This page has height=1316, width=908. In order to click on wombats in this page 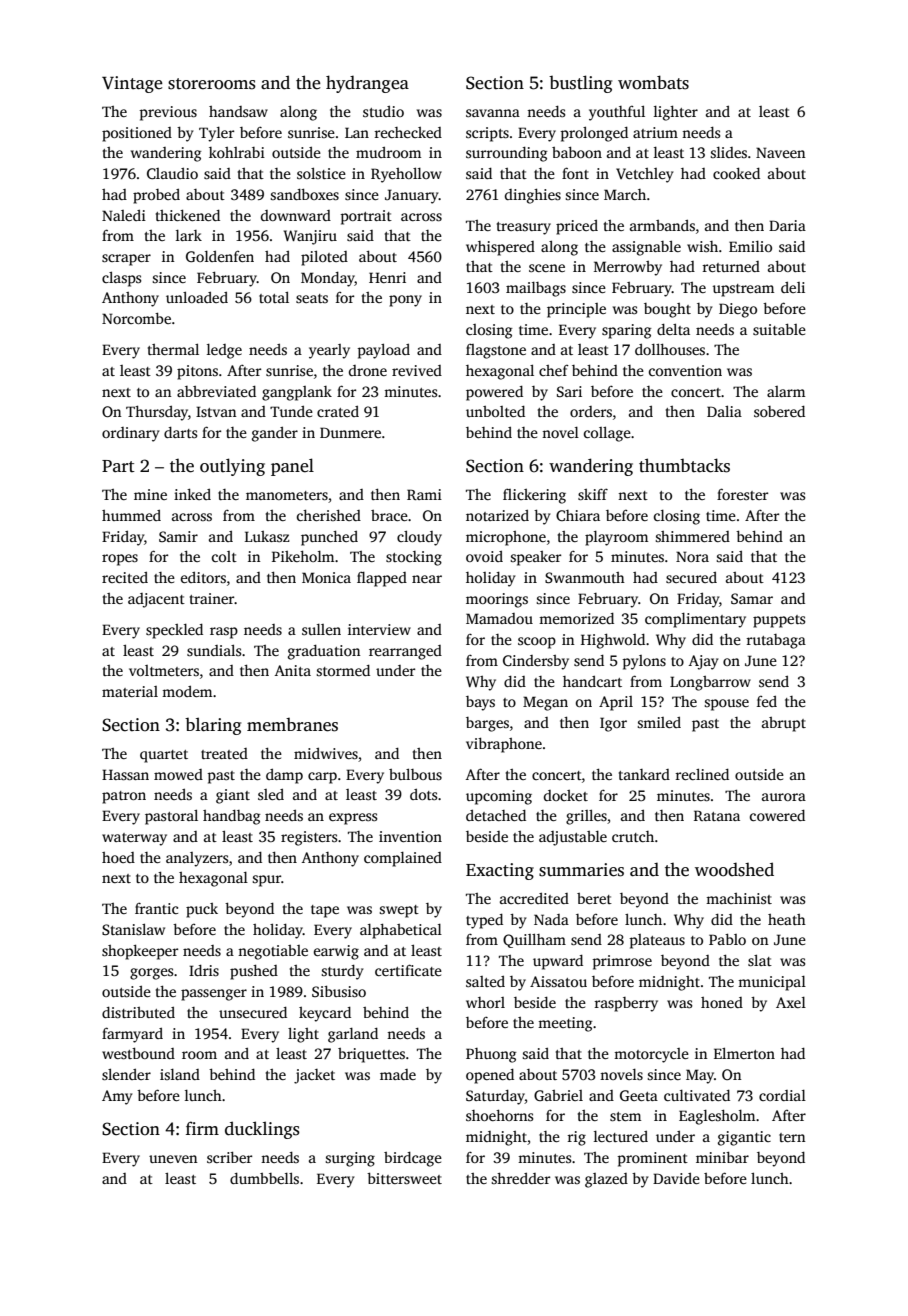, I will do `click(653, 82)`.
